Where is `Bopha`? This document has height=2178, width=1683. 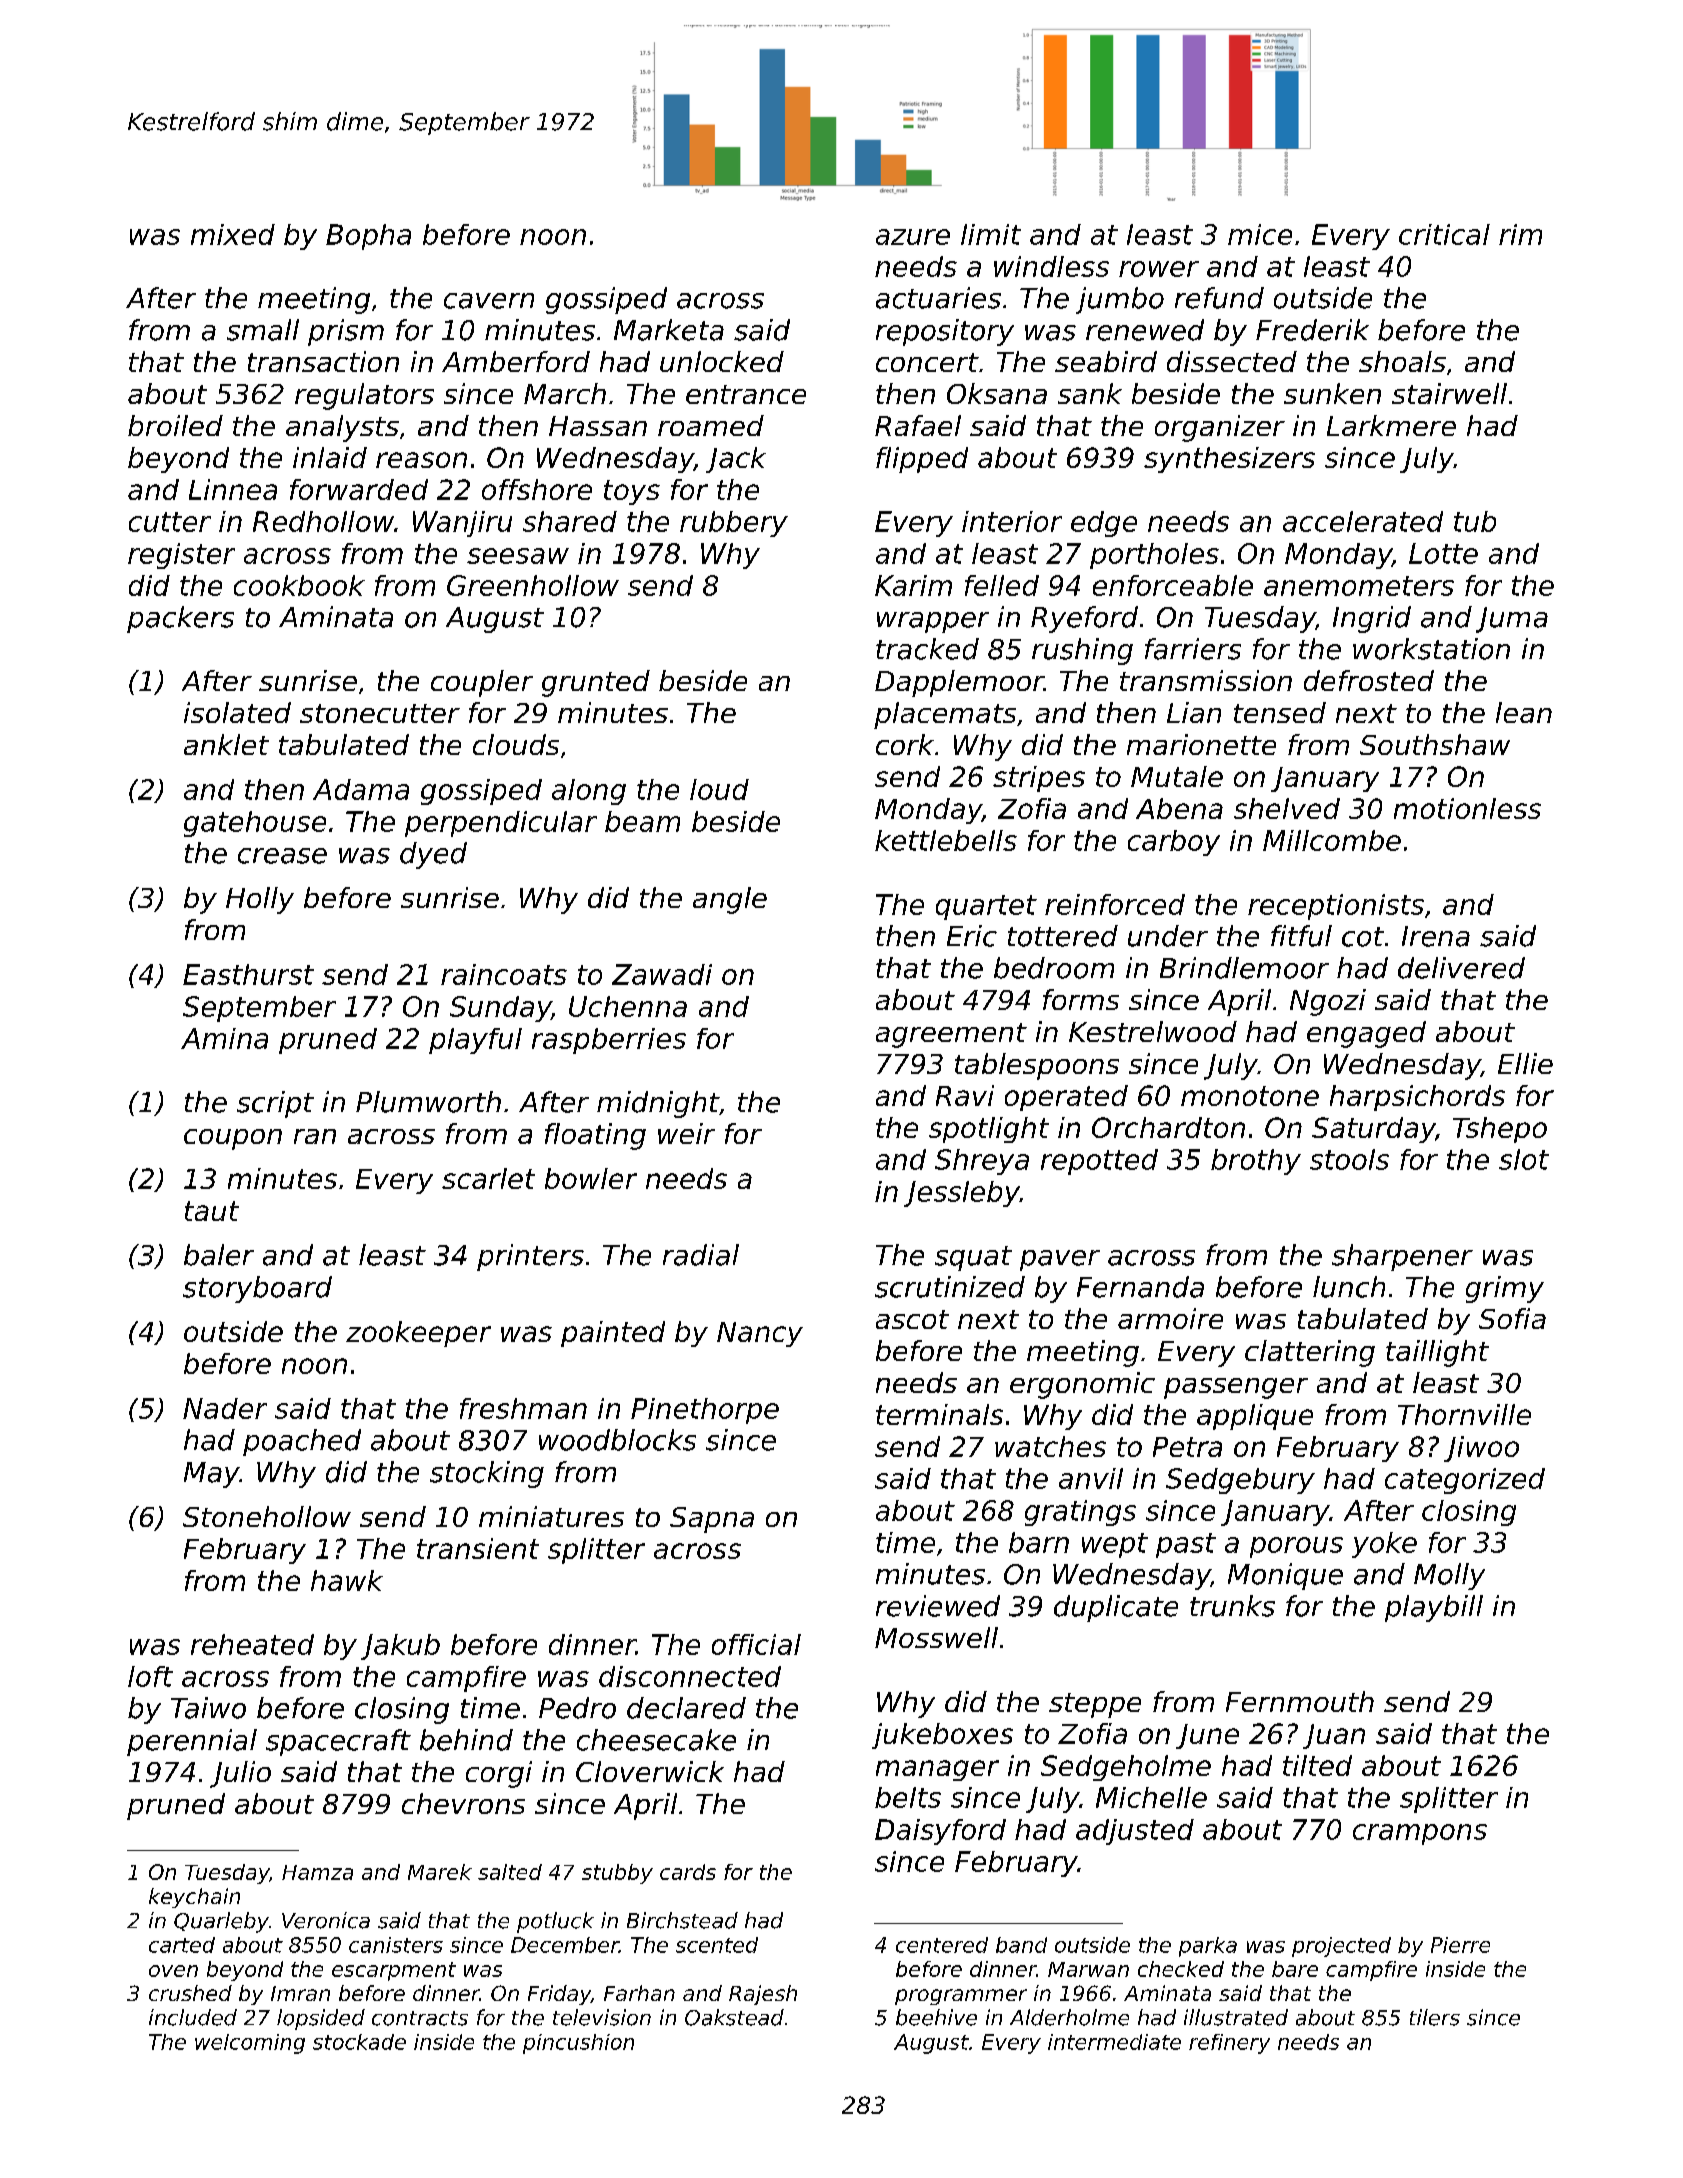
Bopha is located at coordinates (368, 237).
